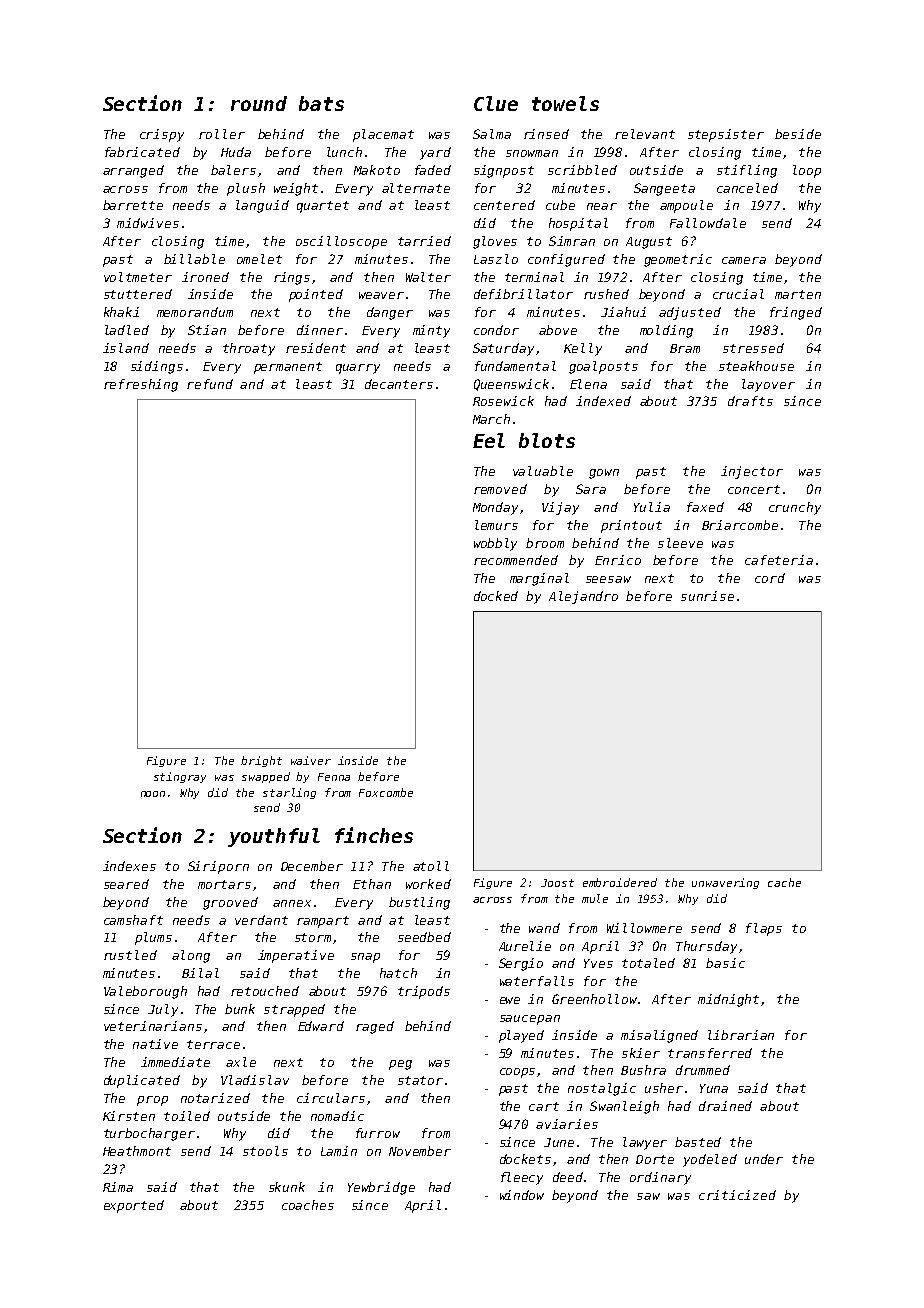 Image resolution: width=924 pixels, height=1308 pixels. I want to click on condor, so click(496, 330).
